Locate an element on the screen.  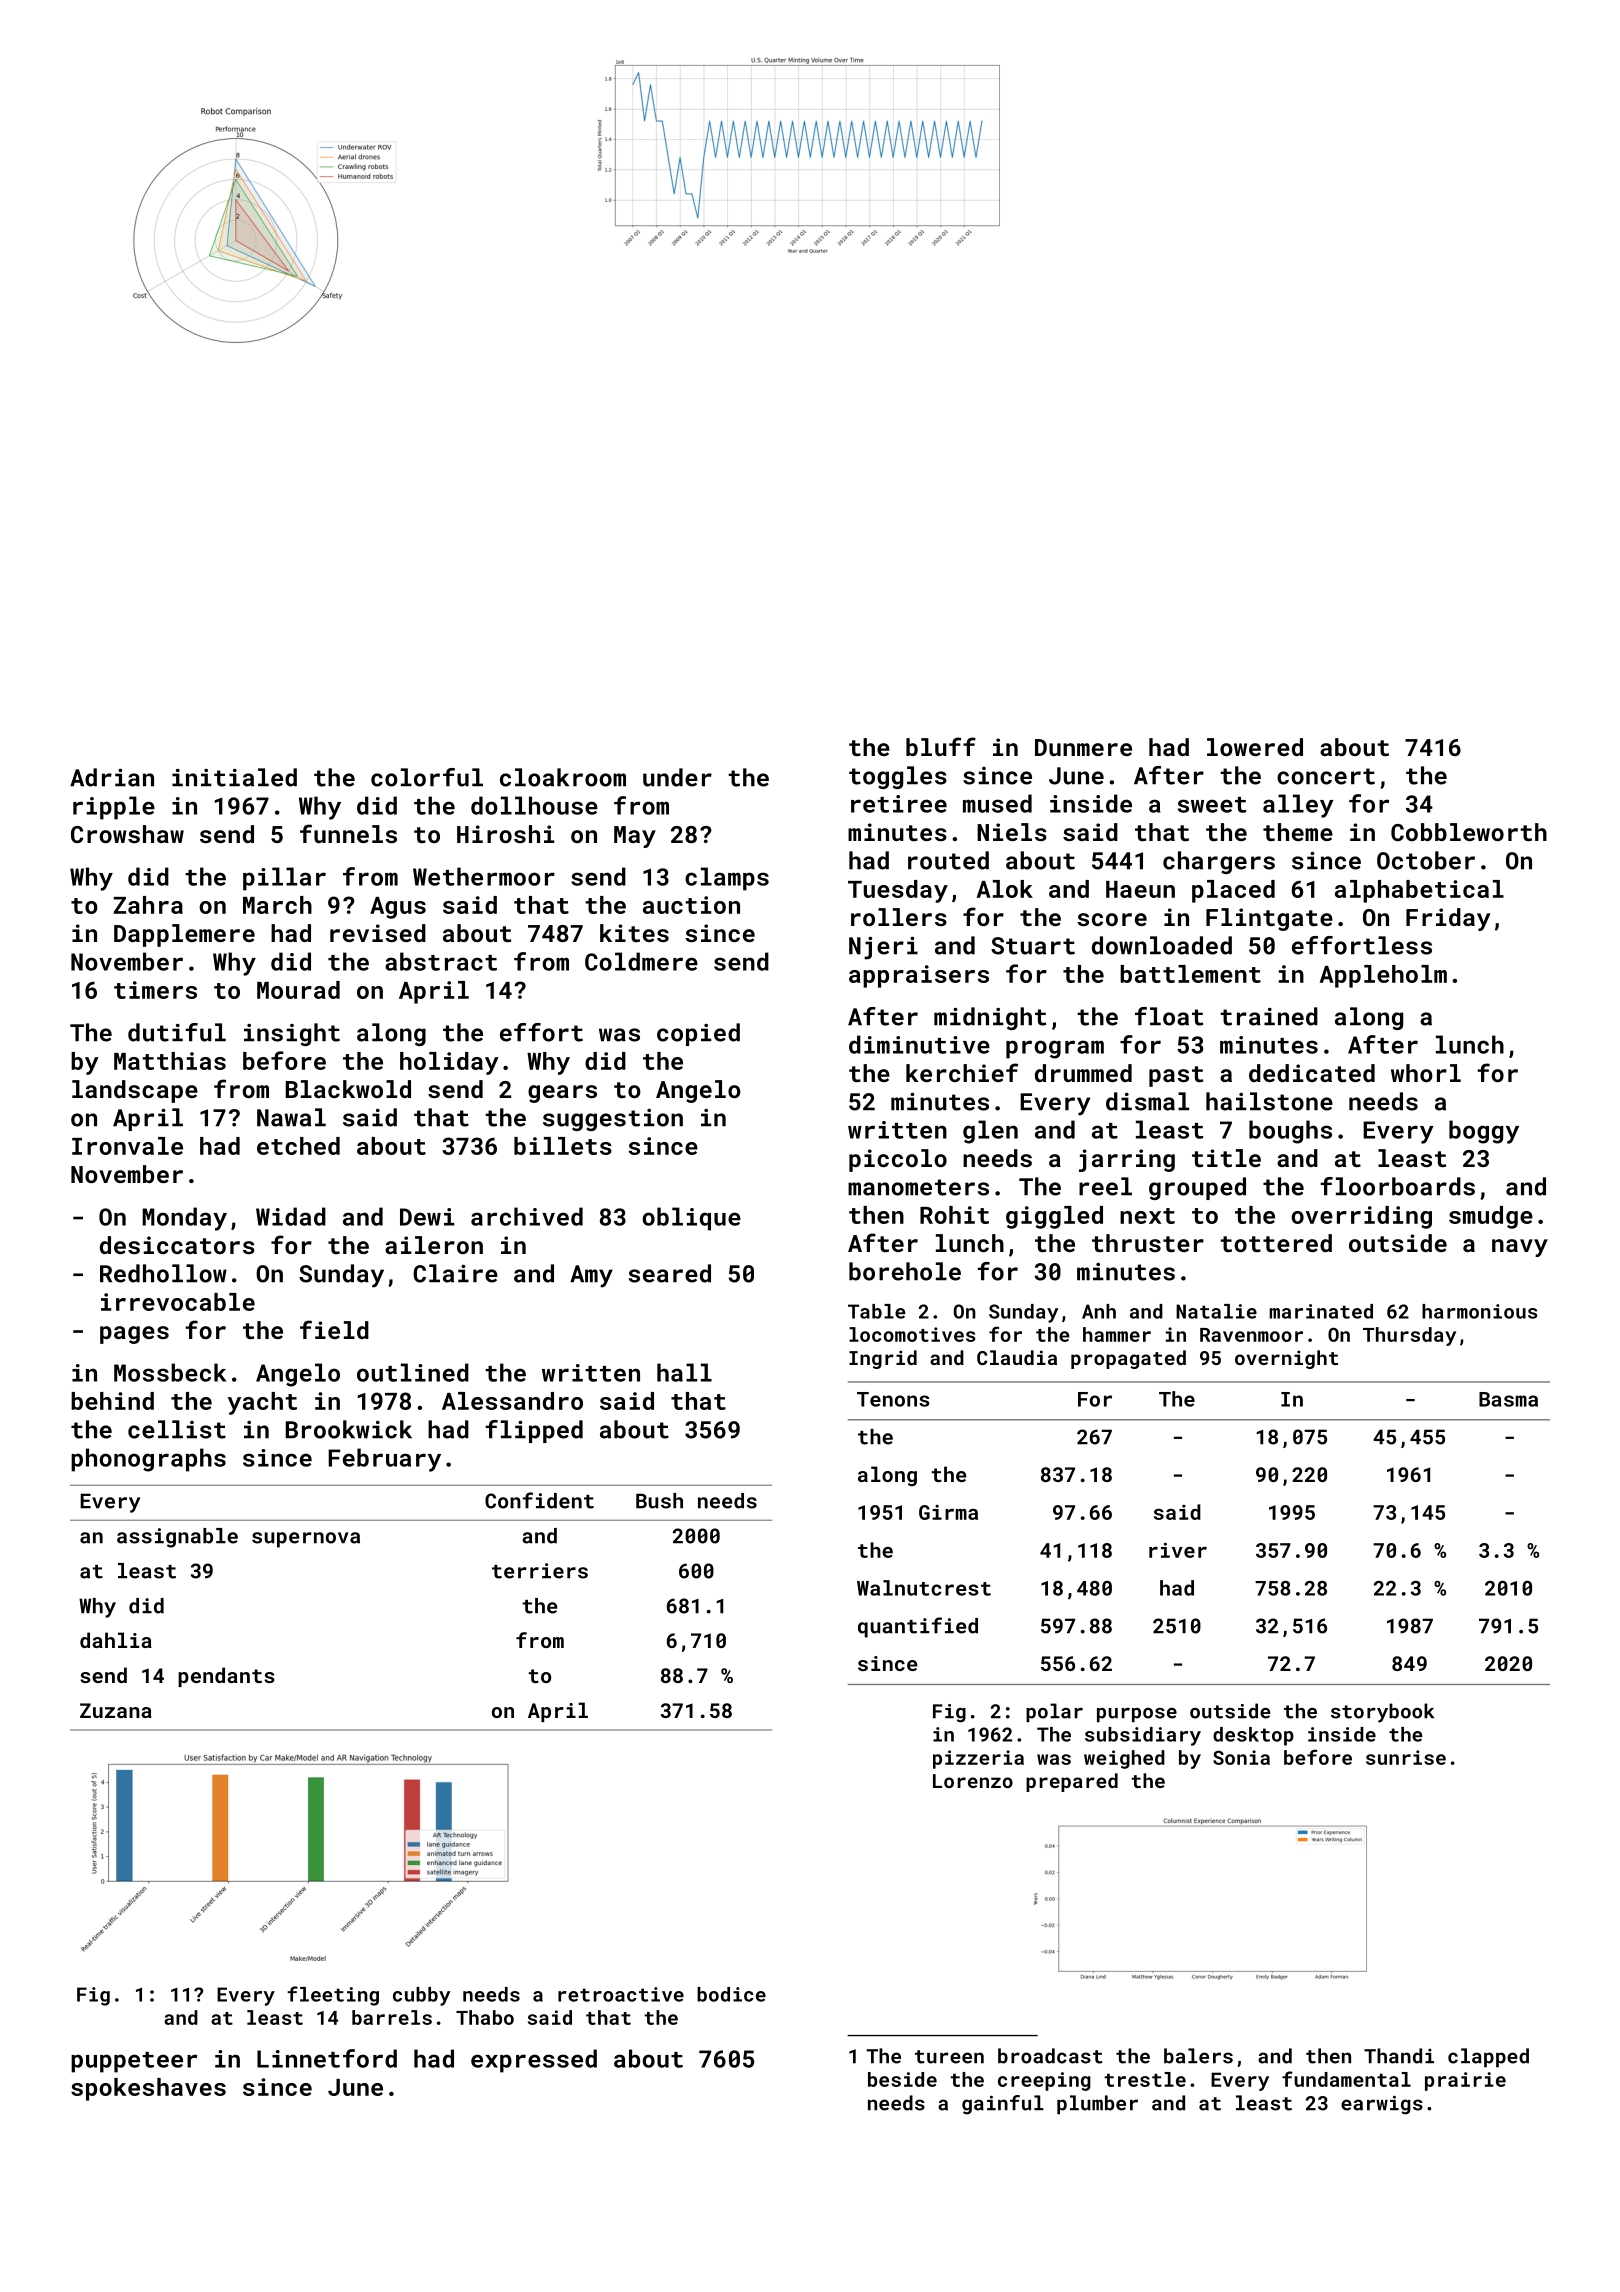
terriers is located at coordinates (540, 1571).
